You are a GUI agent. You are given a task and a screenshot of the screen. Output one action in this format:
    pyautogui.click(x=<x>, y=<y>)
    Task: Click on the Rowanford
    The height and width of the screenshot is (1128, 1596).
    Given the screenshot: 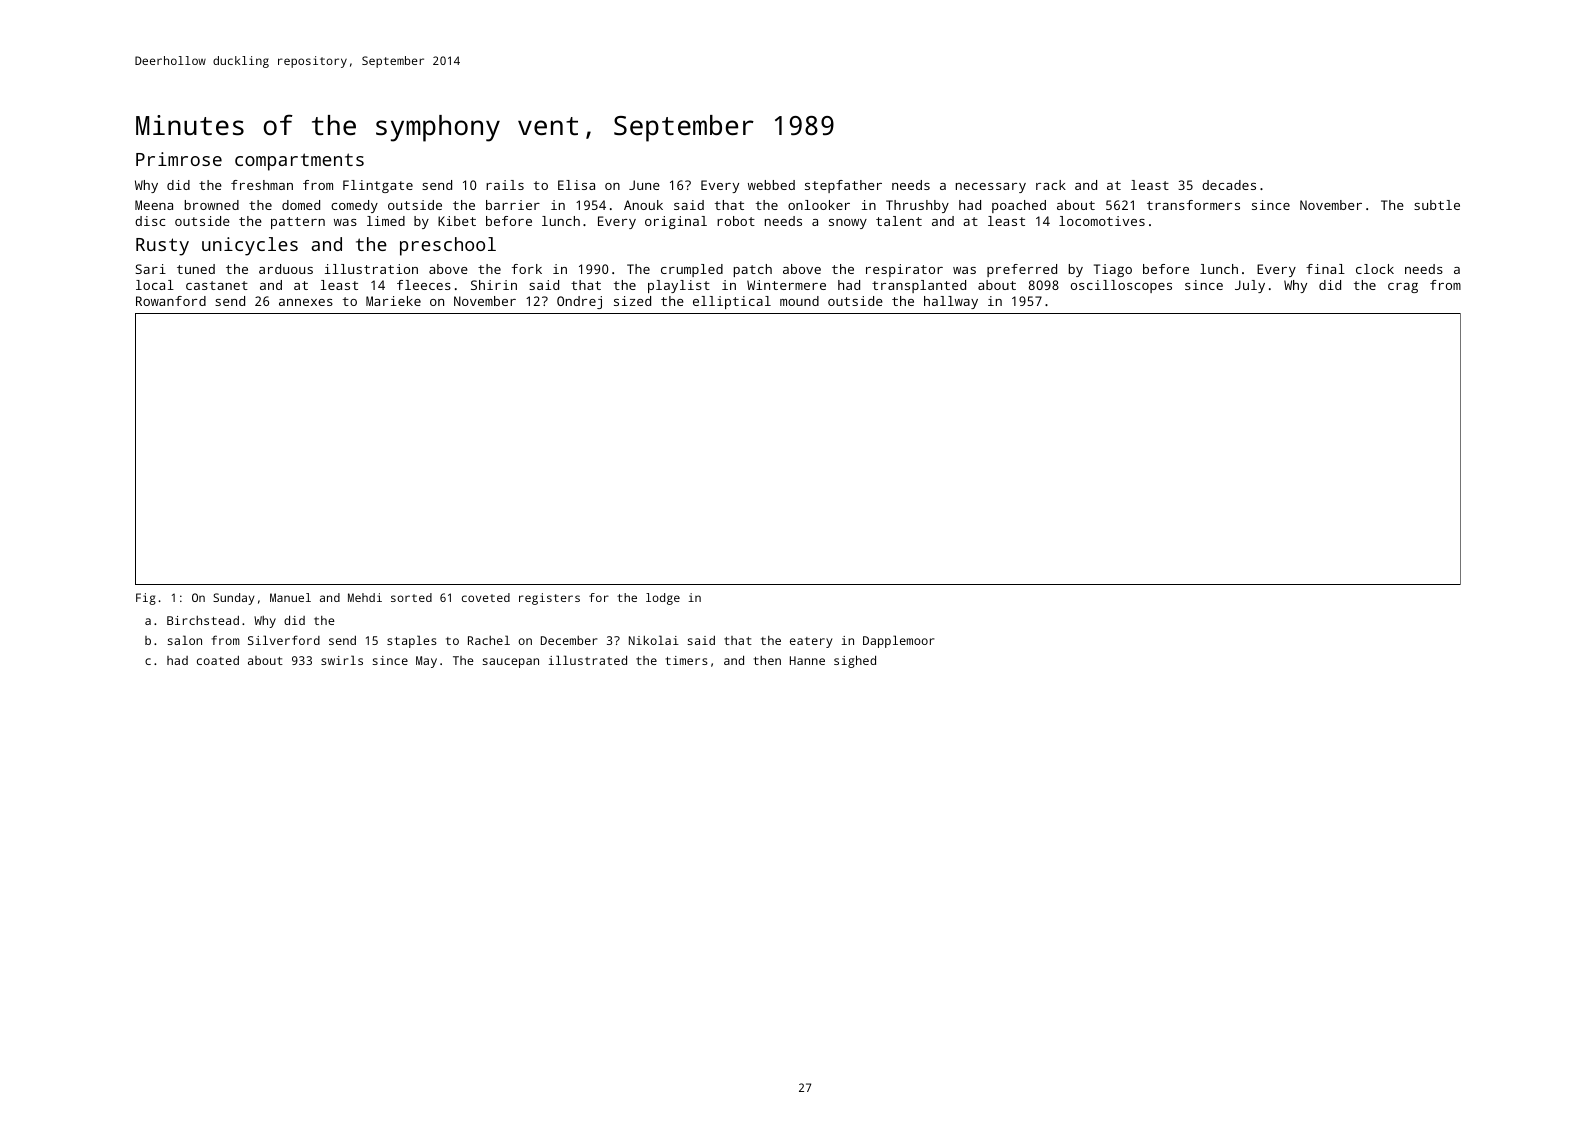 What is the action you would take?
    pyautogui.click(x=171, y=301)
